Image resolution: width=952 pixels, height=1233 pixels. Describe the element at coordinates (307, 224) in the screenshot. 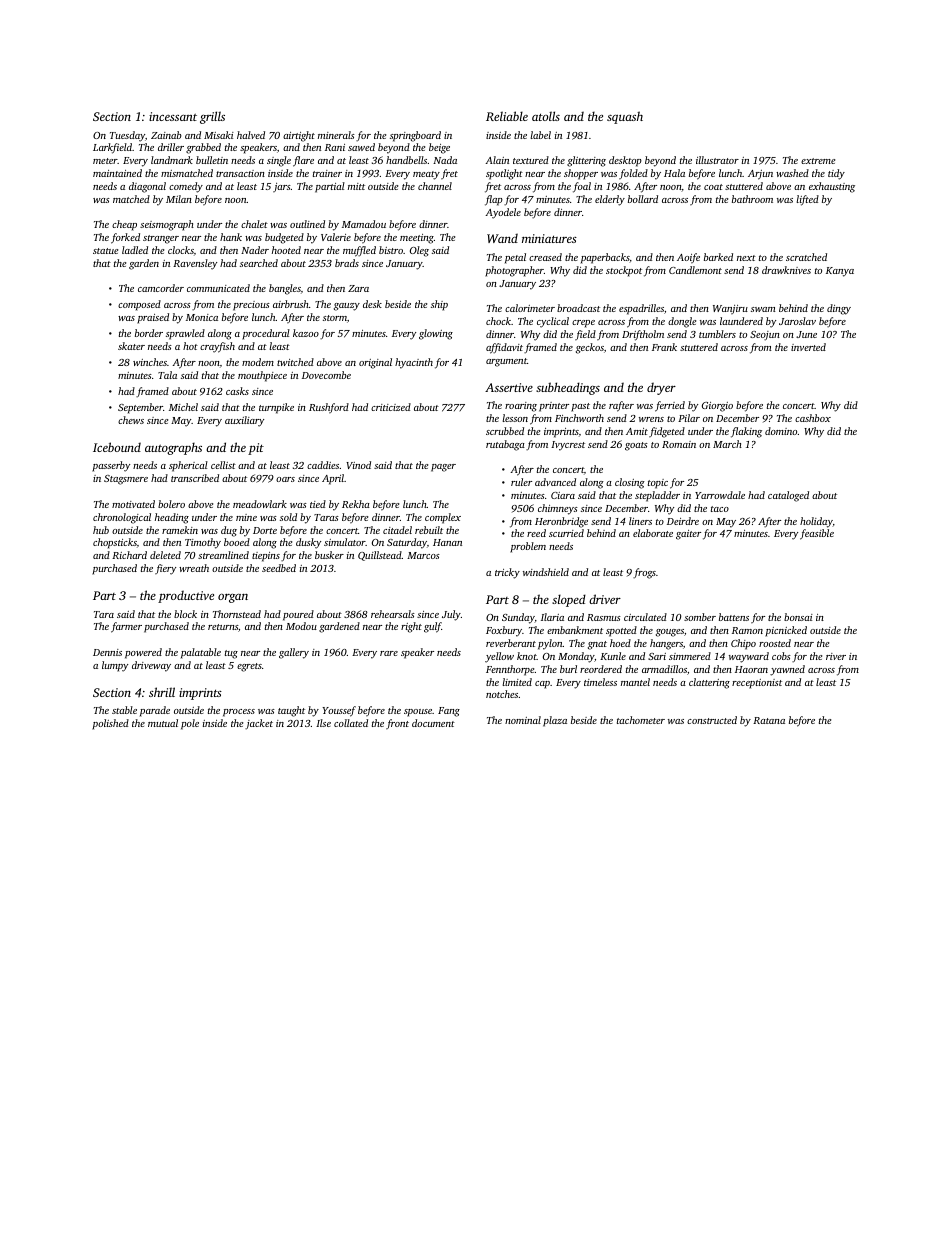

I see `outlined` at that location.
